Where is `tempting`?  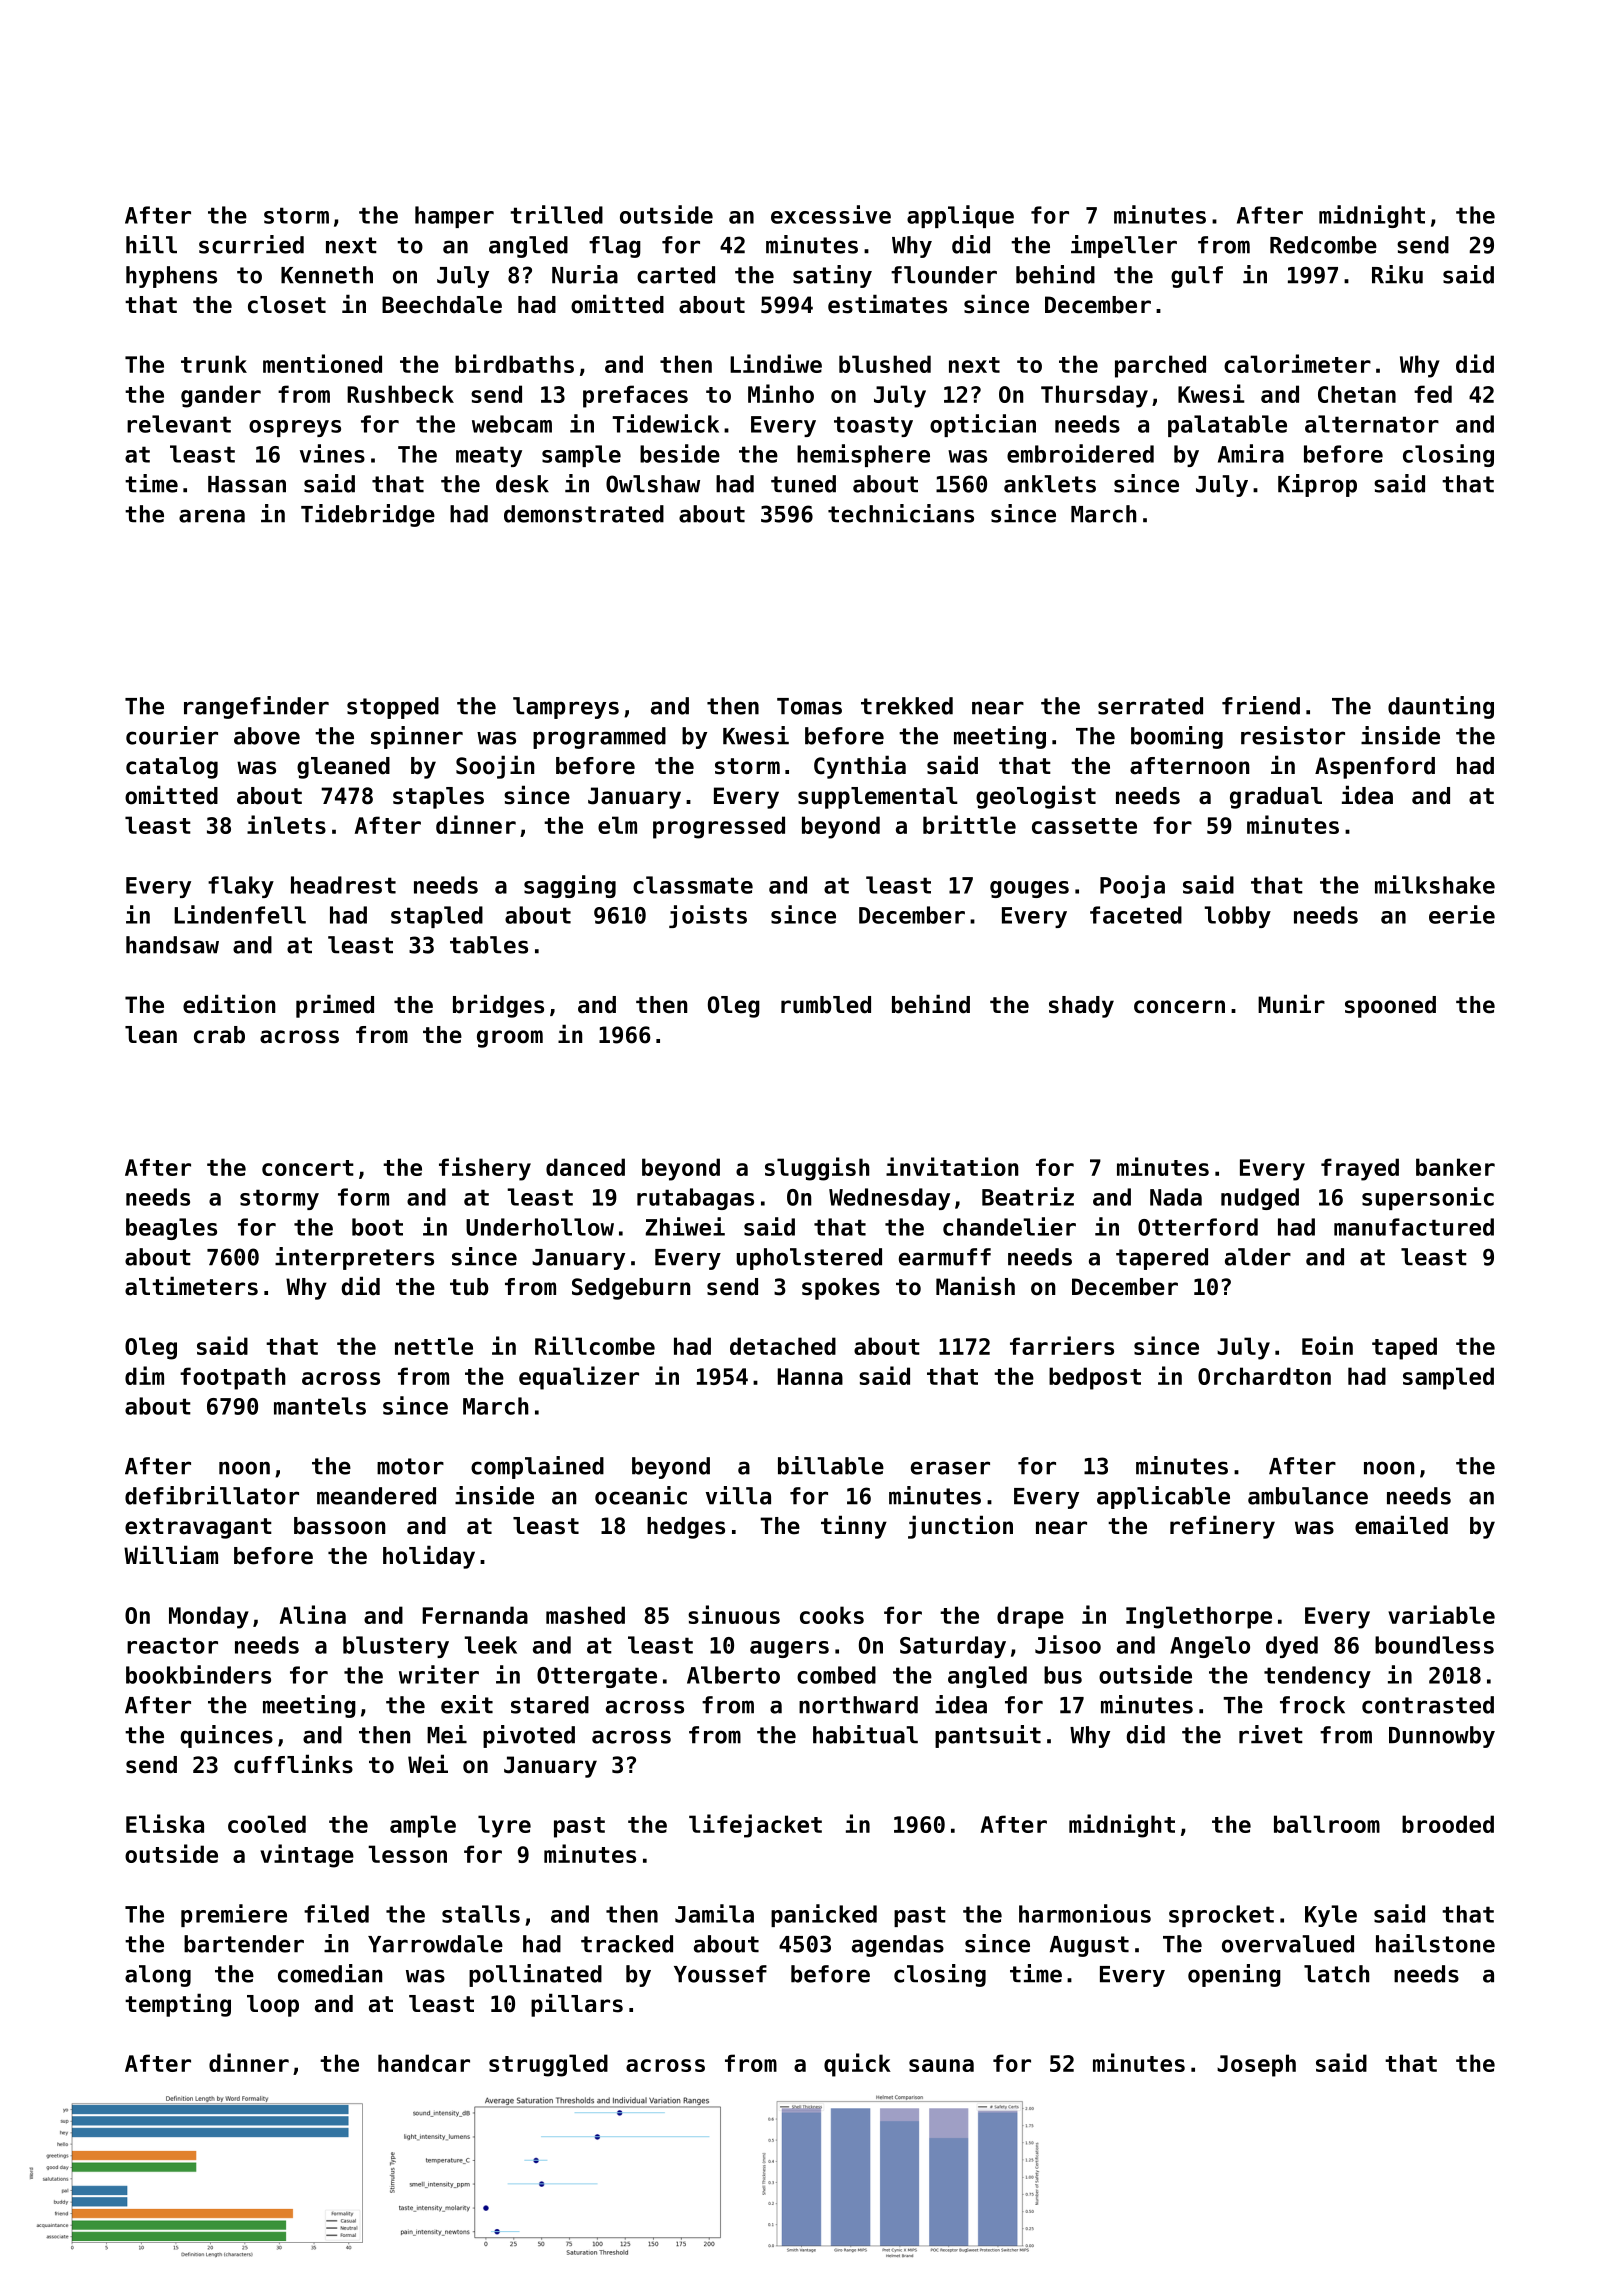 tempting is located at coordinates (178, 2005).
